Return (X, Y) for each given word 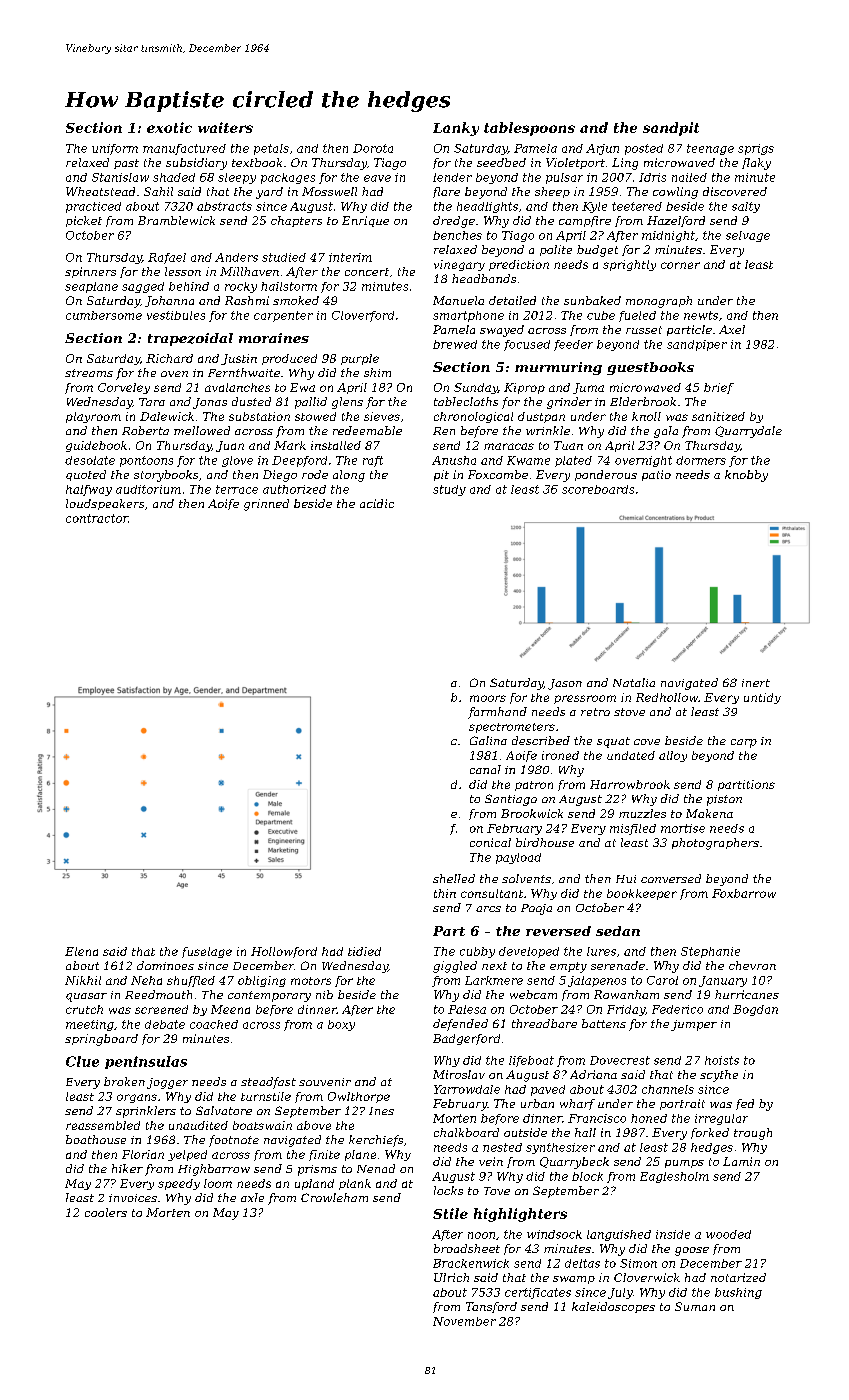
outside (525, 1132)
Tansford (491, 1307)
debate (165, 1024)
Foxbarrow (744, 893)
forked (710, 1133)
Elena (81, 951)
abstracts (224, 206)
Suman (695, 1306)
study (449, 490)
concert (367, 272)
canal (485, 769)
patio (656, 475)
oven (174, 374)
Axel (732, 329)
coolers (106, 1212)
